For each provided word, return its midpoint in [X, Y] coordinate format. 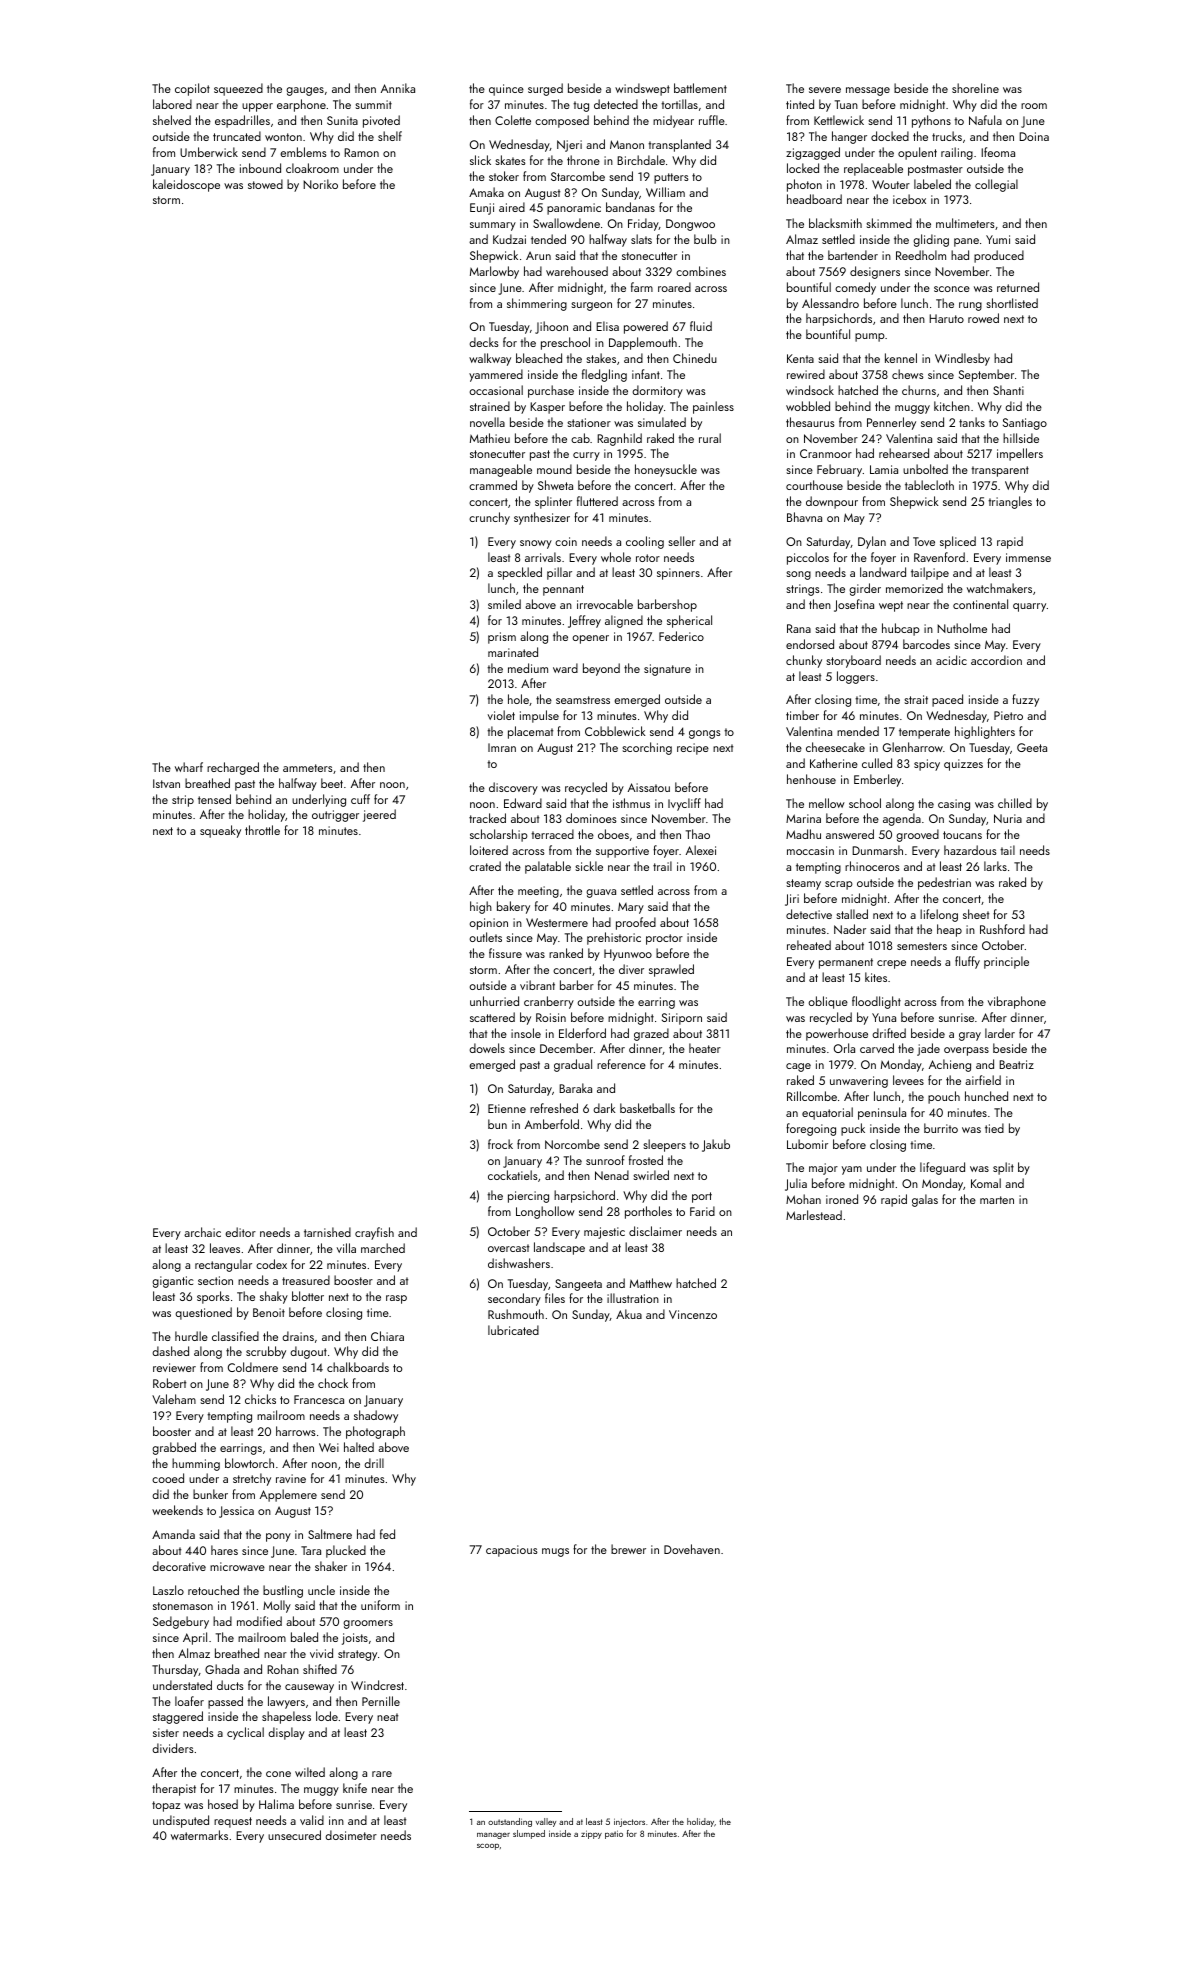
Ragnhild [619, 439]
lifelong [939, 915]
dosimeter [351, 1835]
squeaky [220, 831]
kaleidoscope [186, 185]
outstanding [510, 1822]
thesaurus [810, 422]
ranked [566, 953]
